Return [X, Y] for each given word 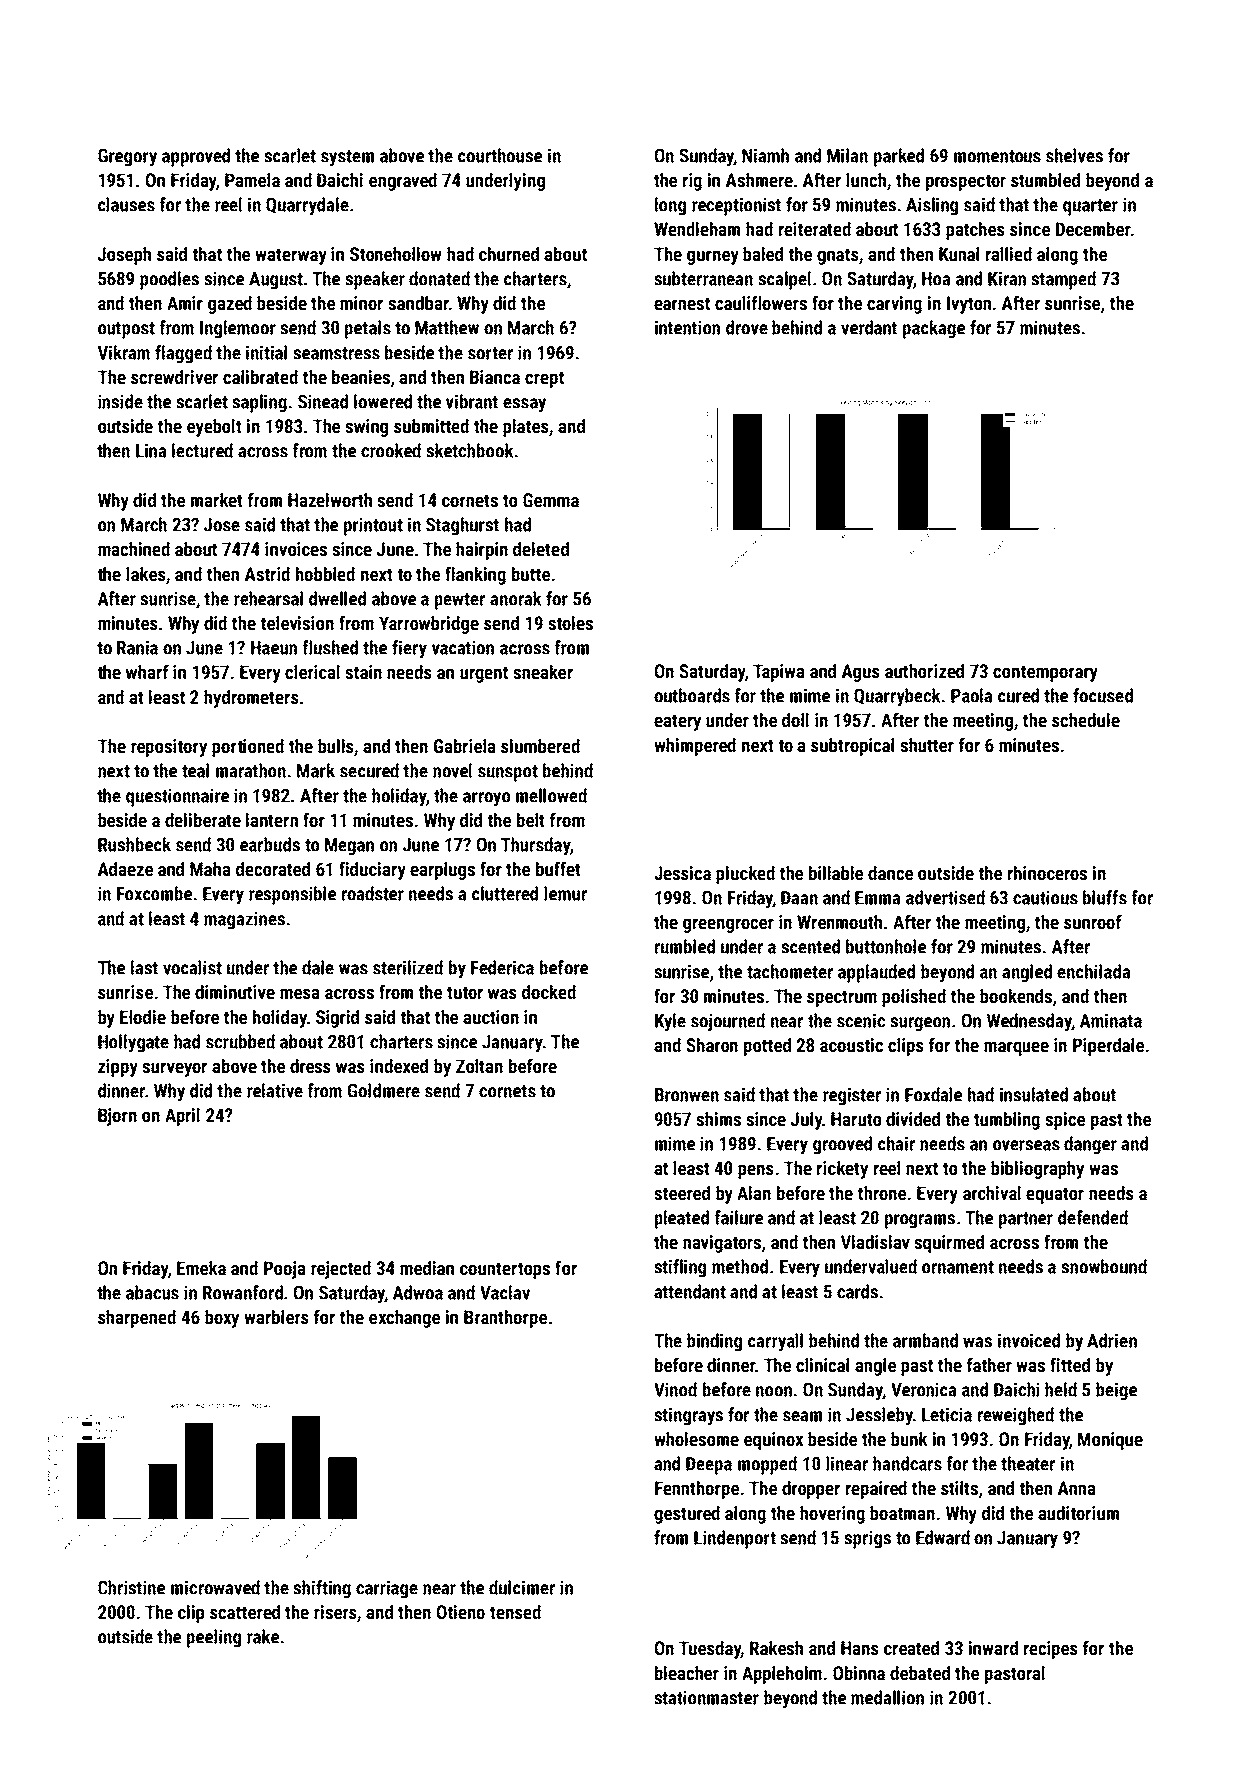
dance [890, 873]
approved [196, 157]
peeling [214, 1638]
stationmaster [706, 1697]
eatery [677, 722]
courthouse [500, 155]
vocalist [192, 967]
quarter [1090, 207]
